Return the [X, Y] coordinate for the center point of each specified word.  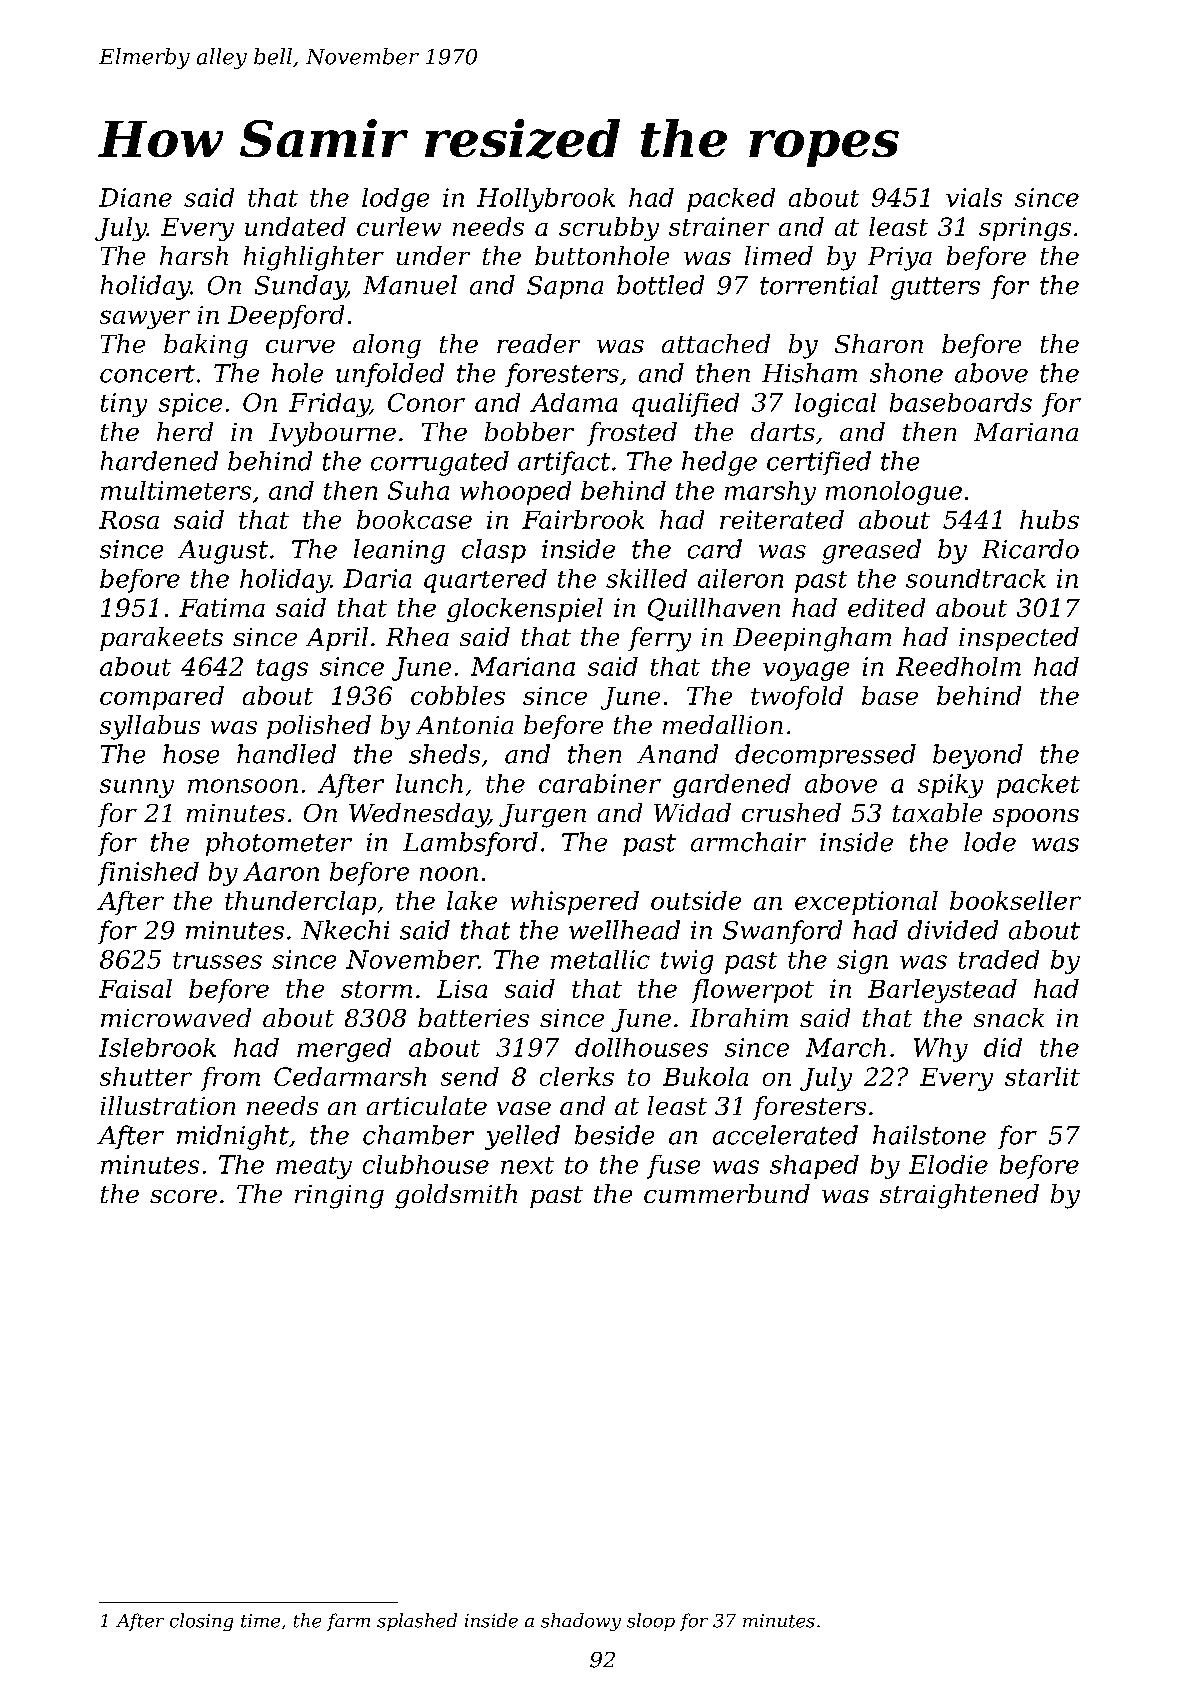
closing [201, 1622]
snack [1009, 1017]
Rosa [129, 520]
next [527, 1165]
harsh [194, 255]
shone [906, 373]
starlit [1042, 1076]
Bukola [705, 1076]
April [337, 639]
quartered [485, 581]
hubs [1049, 519]
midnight [233, 1137]
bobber [529, 431]
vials [974, 197]
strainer [719, 226]
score [183, 1196]
